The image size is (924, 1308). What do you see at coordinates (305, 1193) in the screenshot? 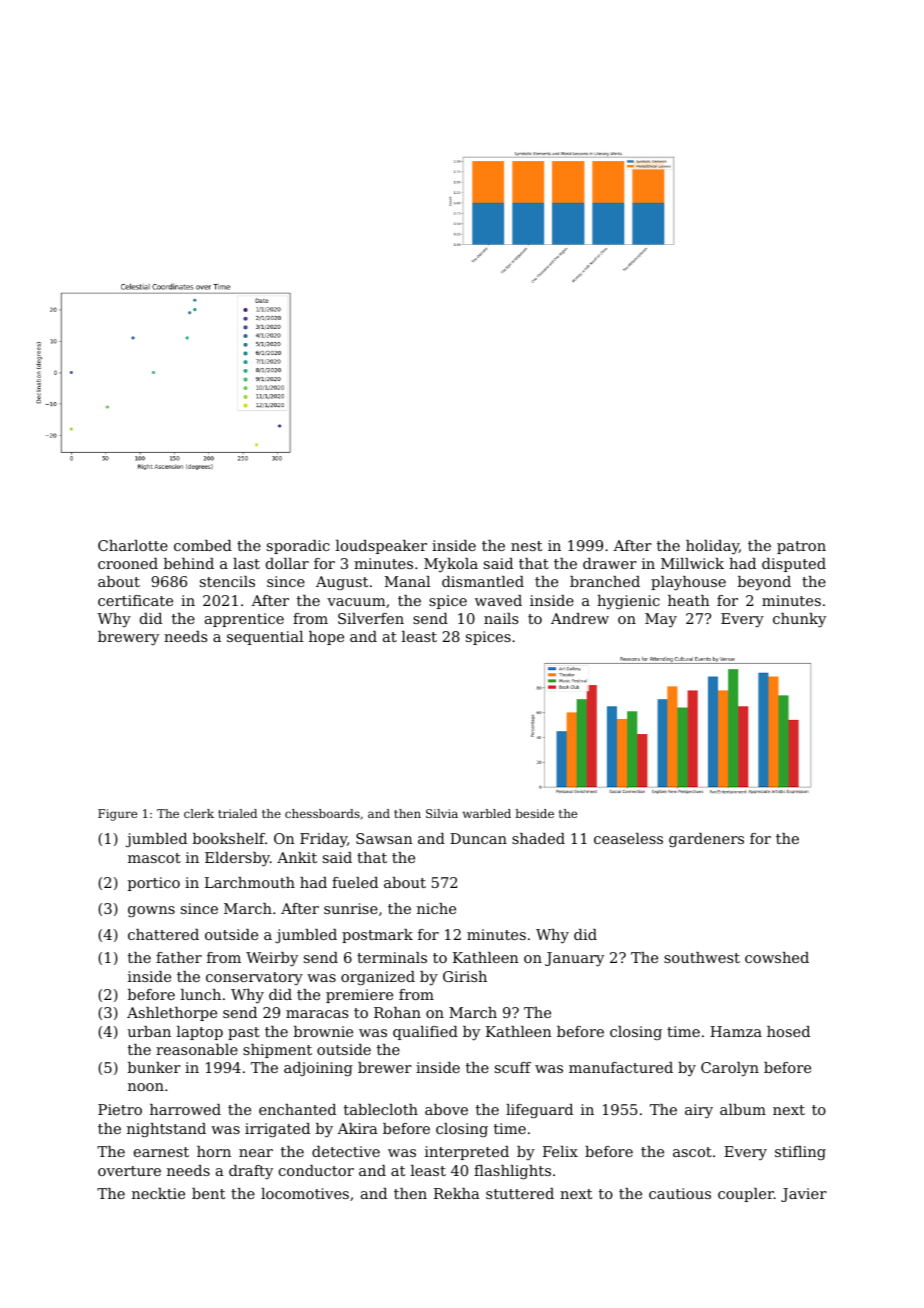
I see `locomotives` at bounding box center [305, 1193].
